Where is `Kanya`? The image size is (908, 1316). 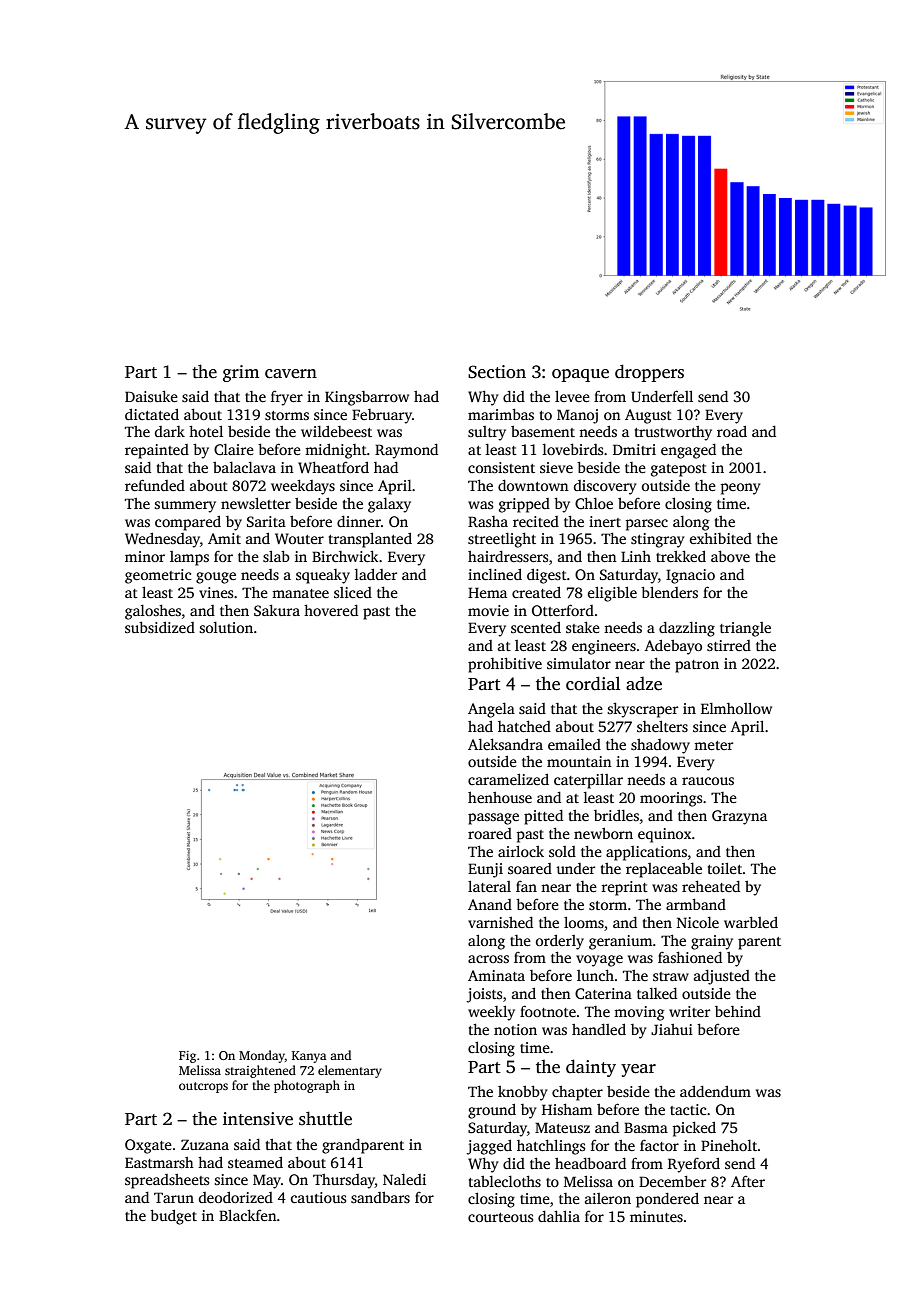
Kanya is located at coordinates (309, 1057).
